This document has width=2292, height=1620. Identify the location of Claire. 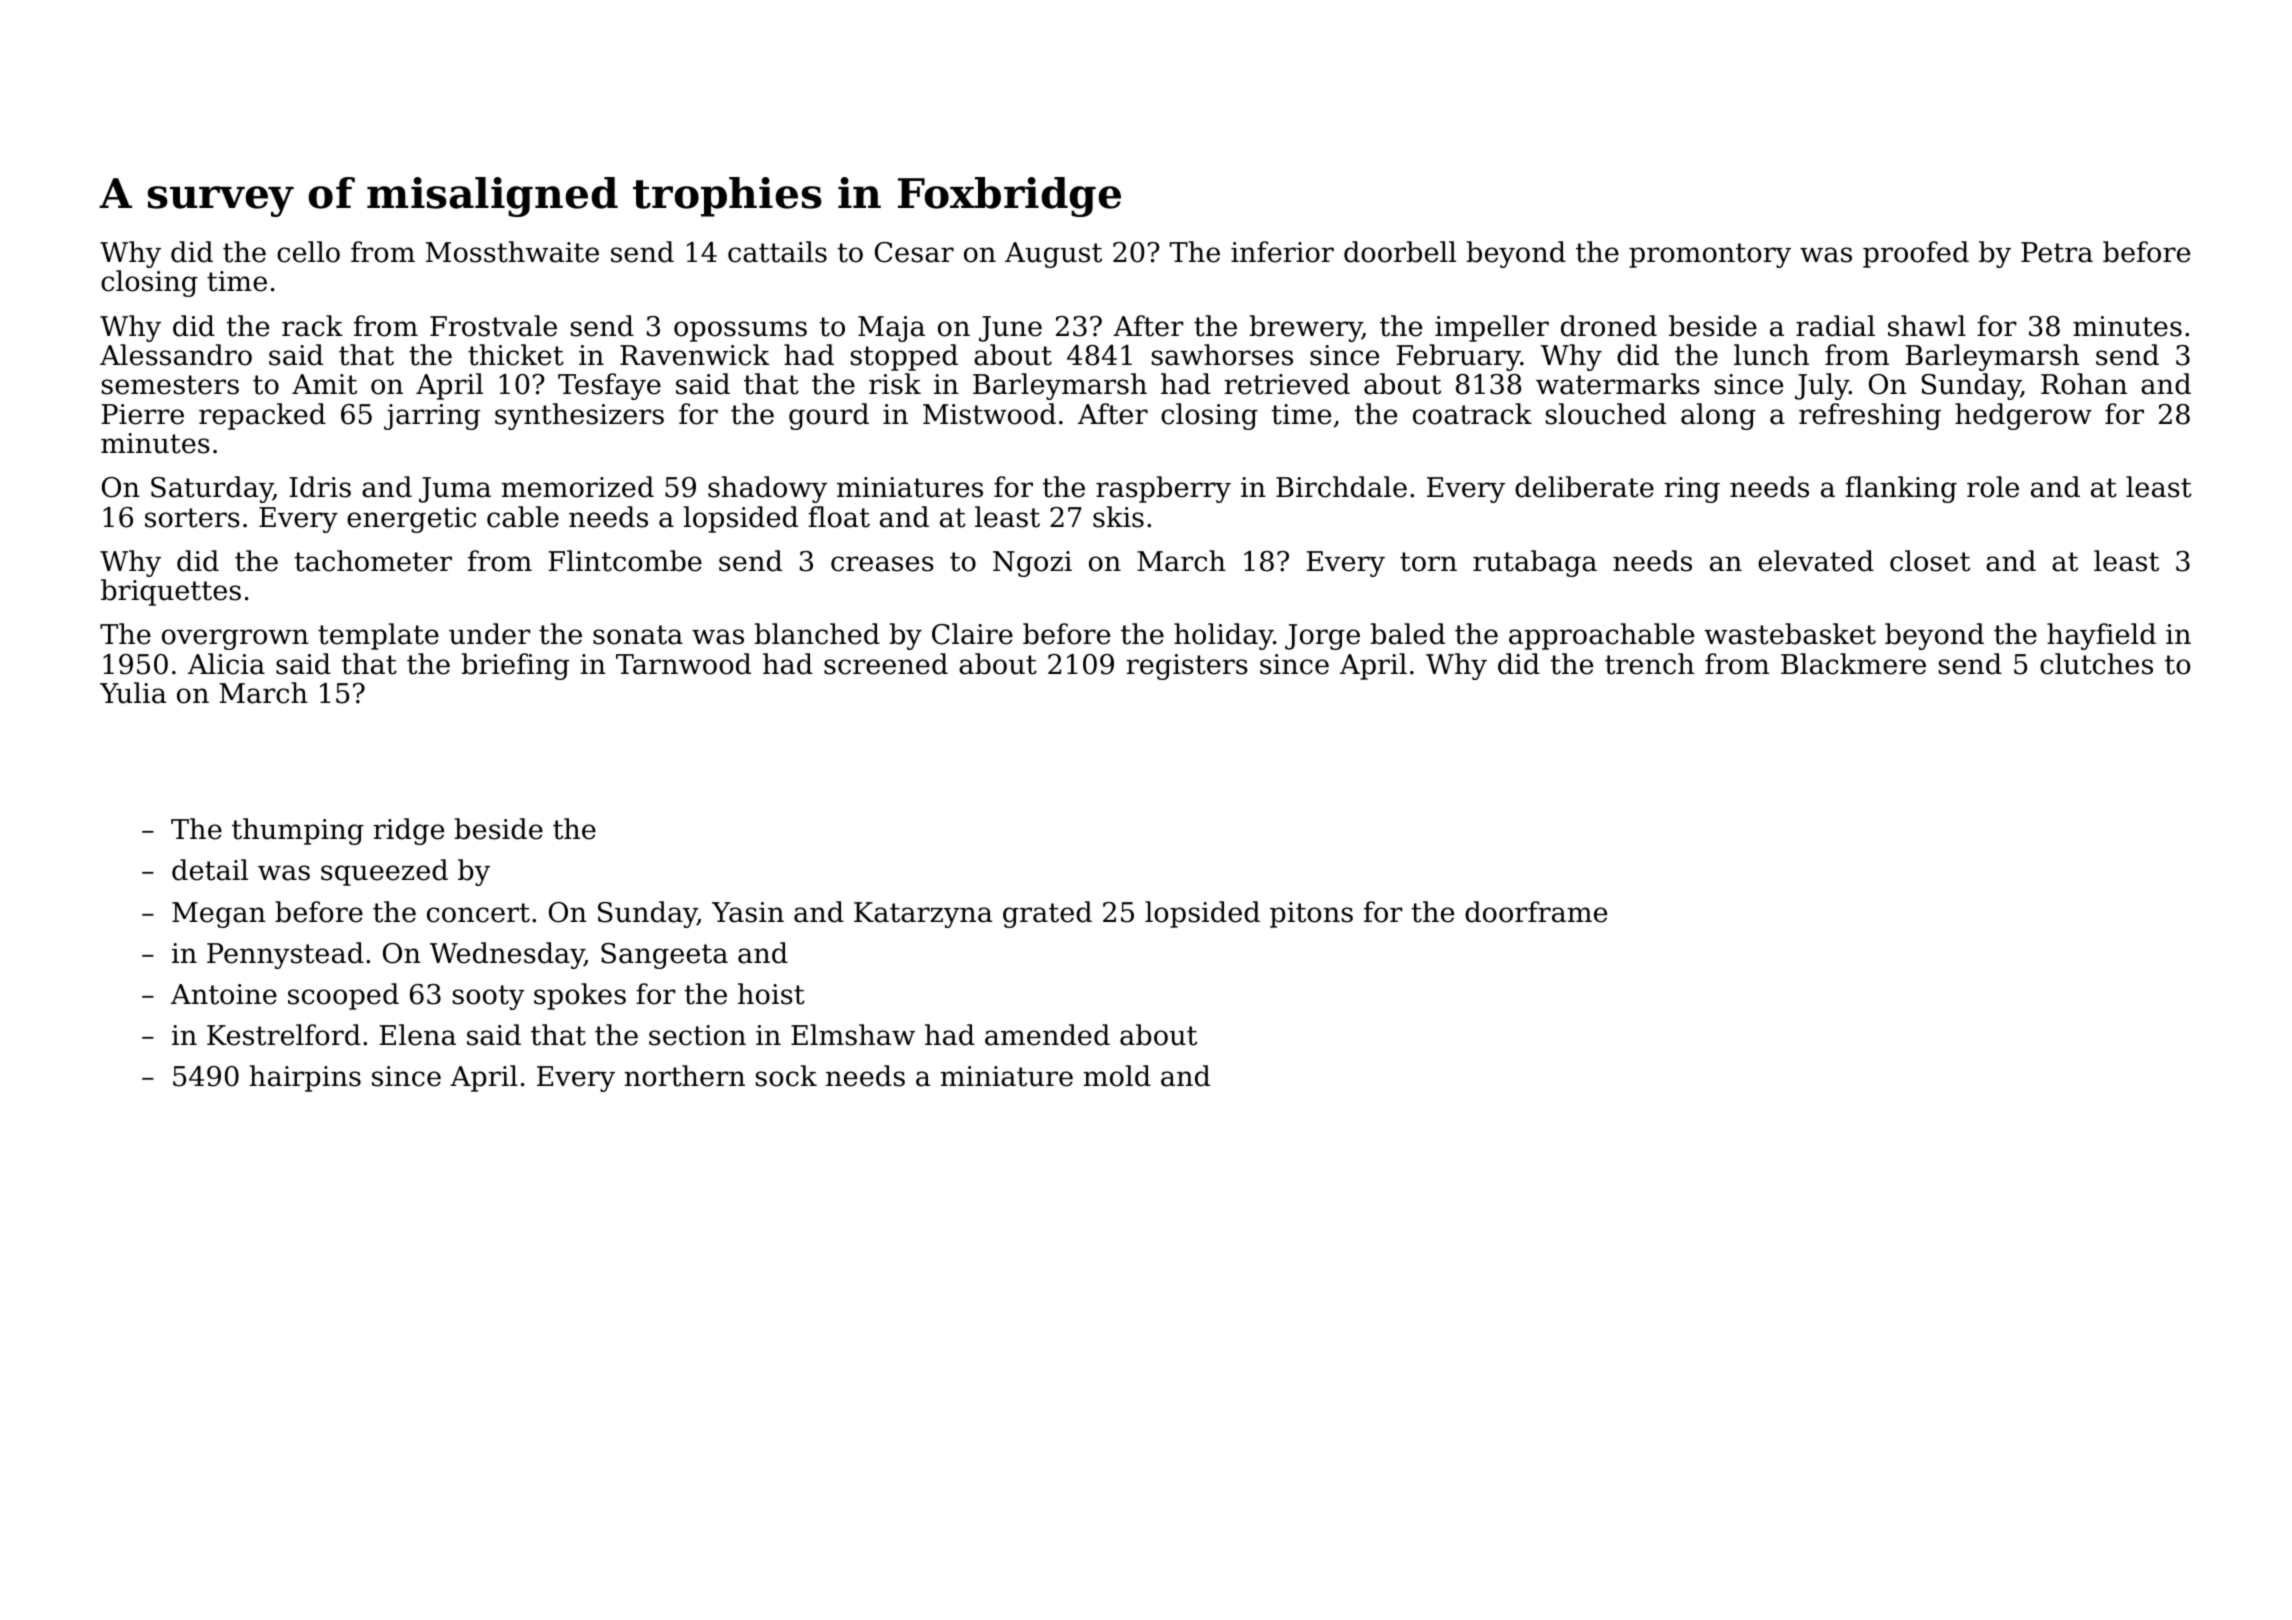
(972, 634).
